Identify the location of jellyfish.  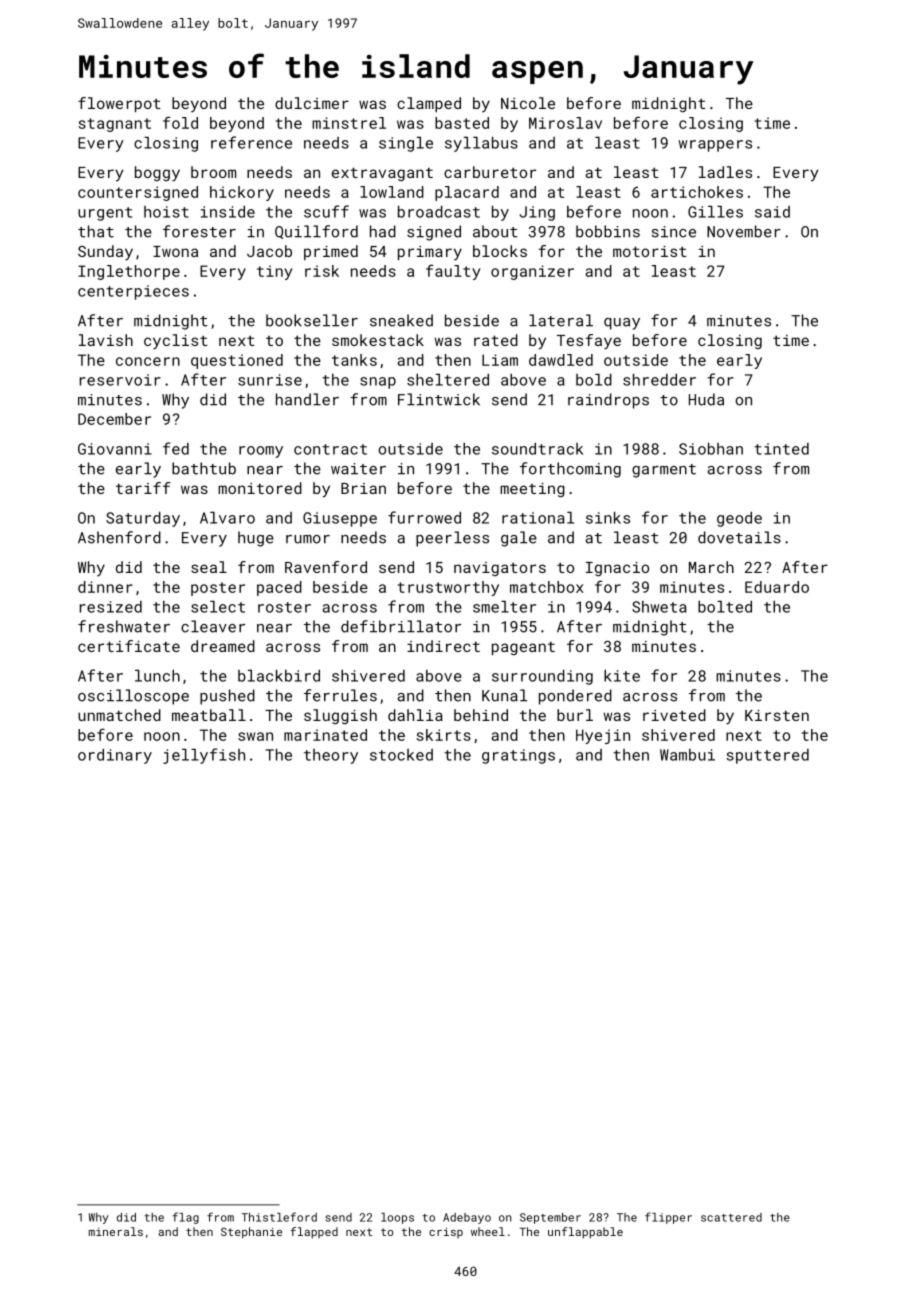
(204, 756).
